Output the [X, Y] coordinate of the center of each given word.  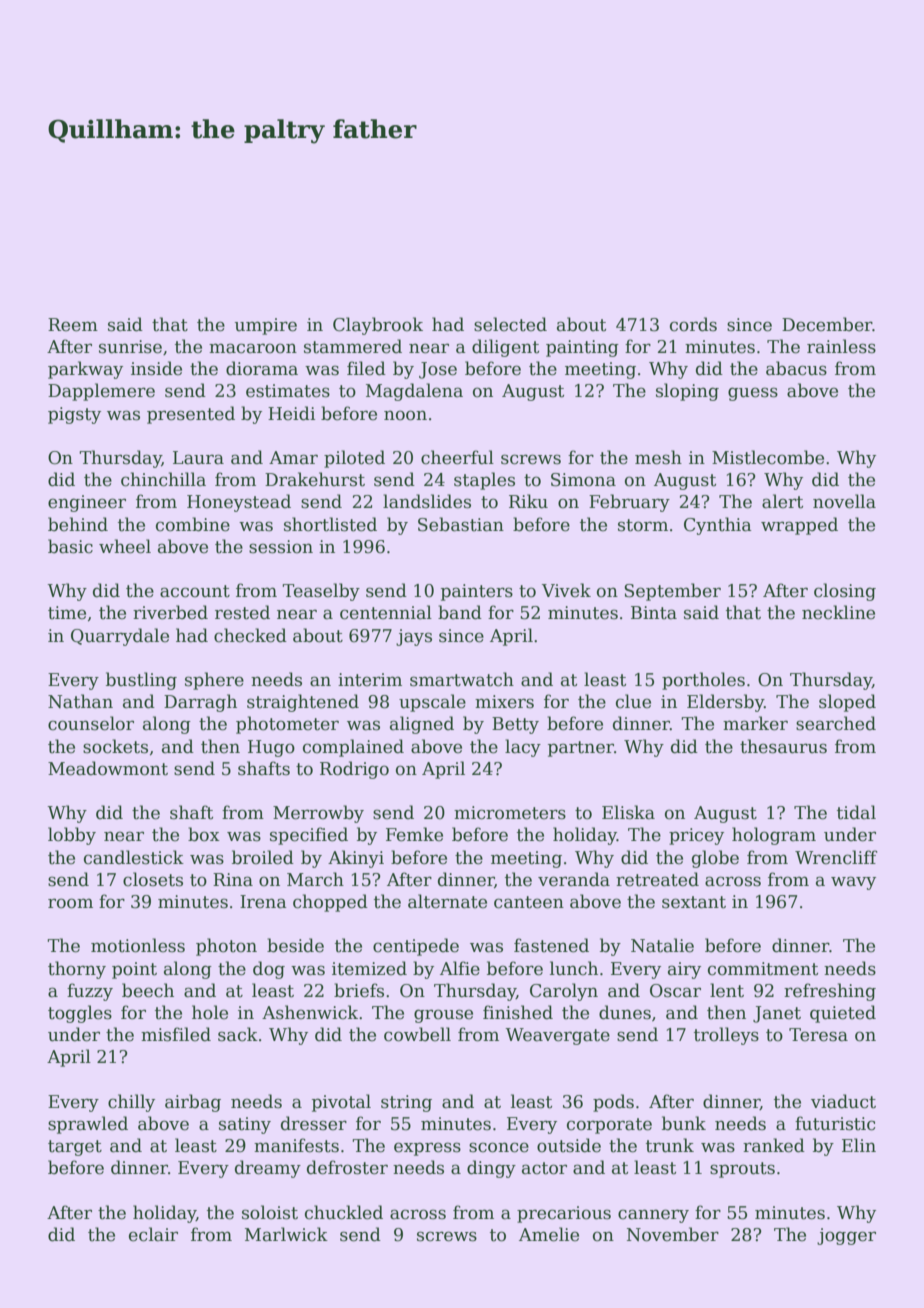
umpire [266, 326]
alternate [447, 901]
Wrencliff [836, 857]
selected [510, 324]
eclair [153, 1234]
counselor [91, 723]
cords [693, 324]
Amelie [549, 1234]
